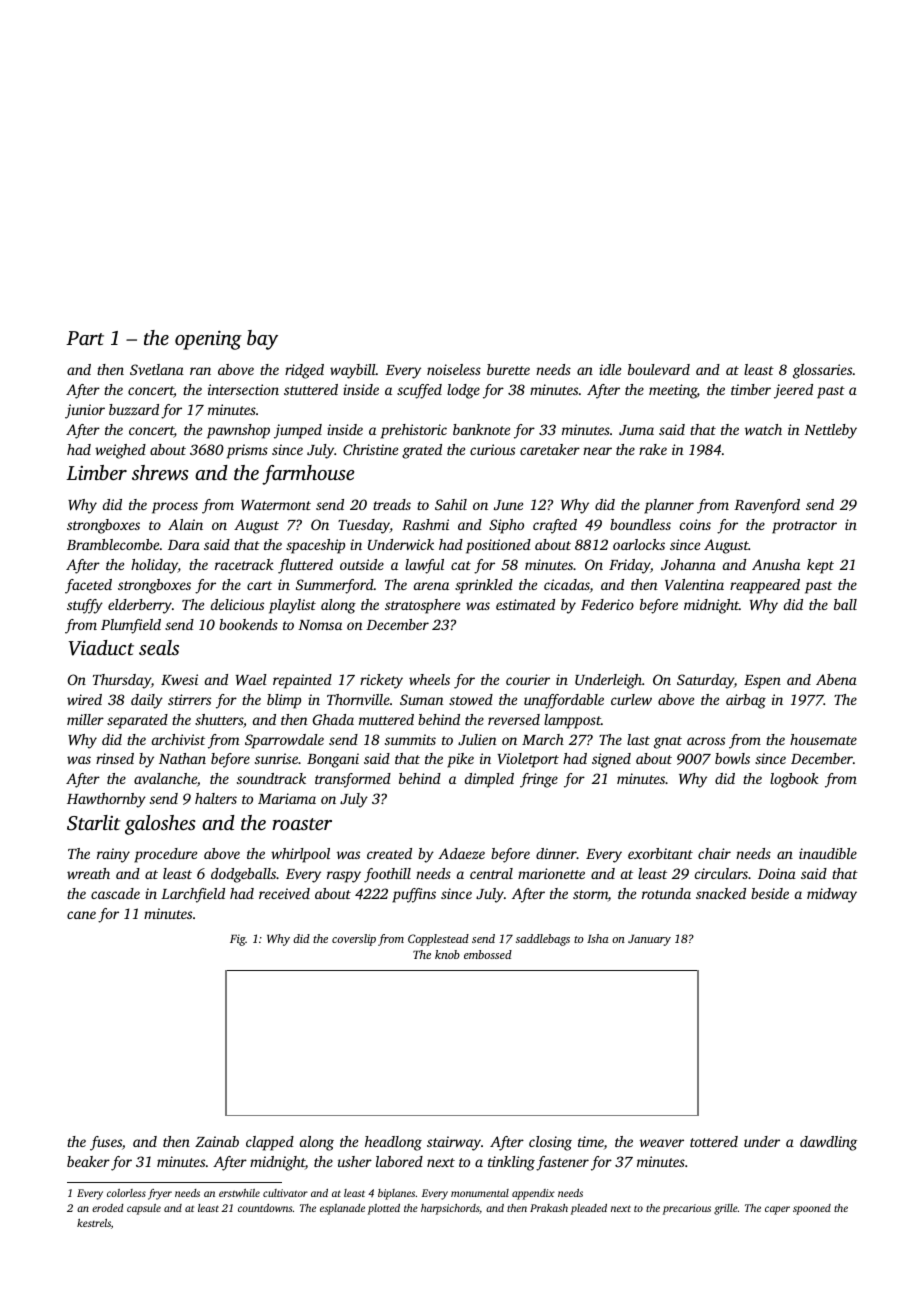 The height and width of the image is (1308, 924). What do you see at coordinates (828, 1143) in the image?
I see `dawdling` at bounding box center [828, 1143].
